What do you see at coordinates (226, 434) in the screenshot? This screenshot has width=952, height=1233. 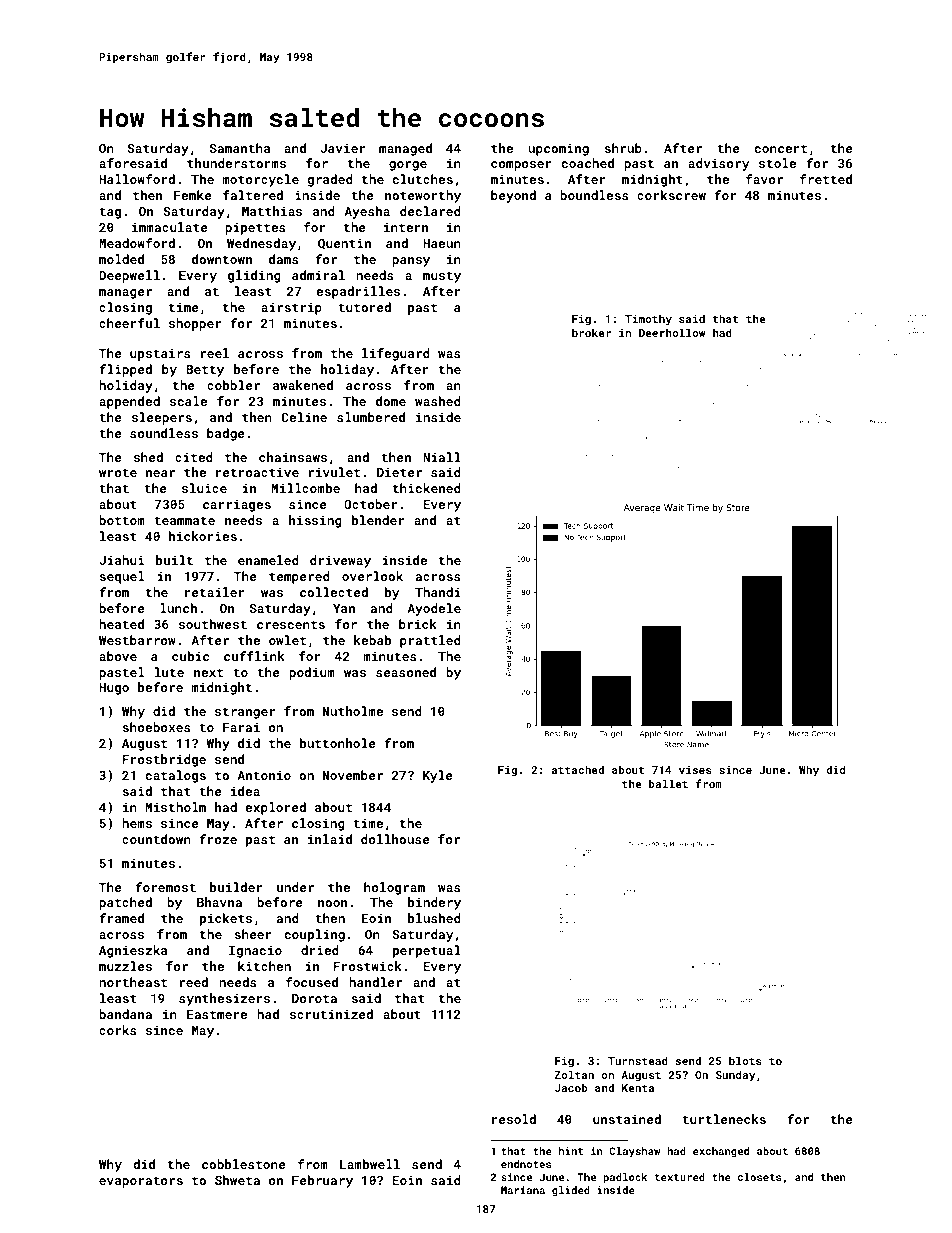 I see `badge` at bounding box center [226, 434].
